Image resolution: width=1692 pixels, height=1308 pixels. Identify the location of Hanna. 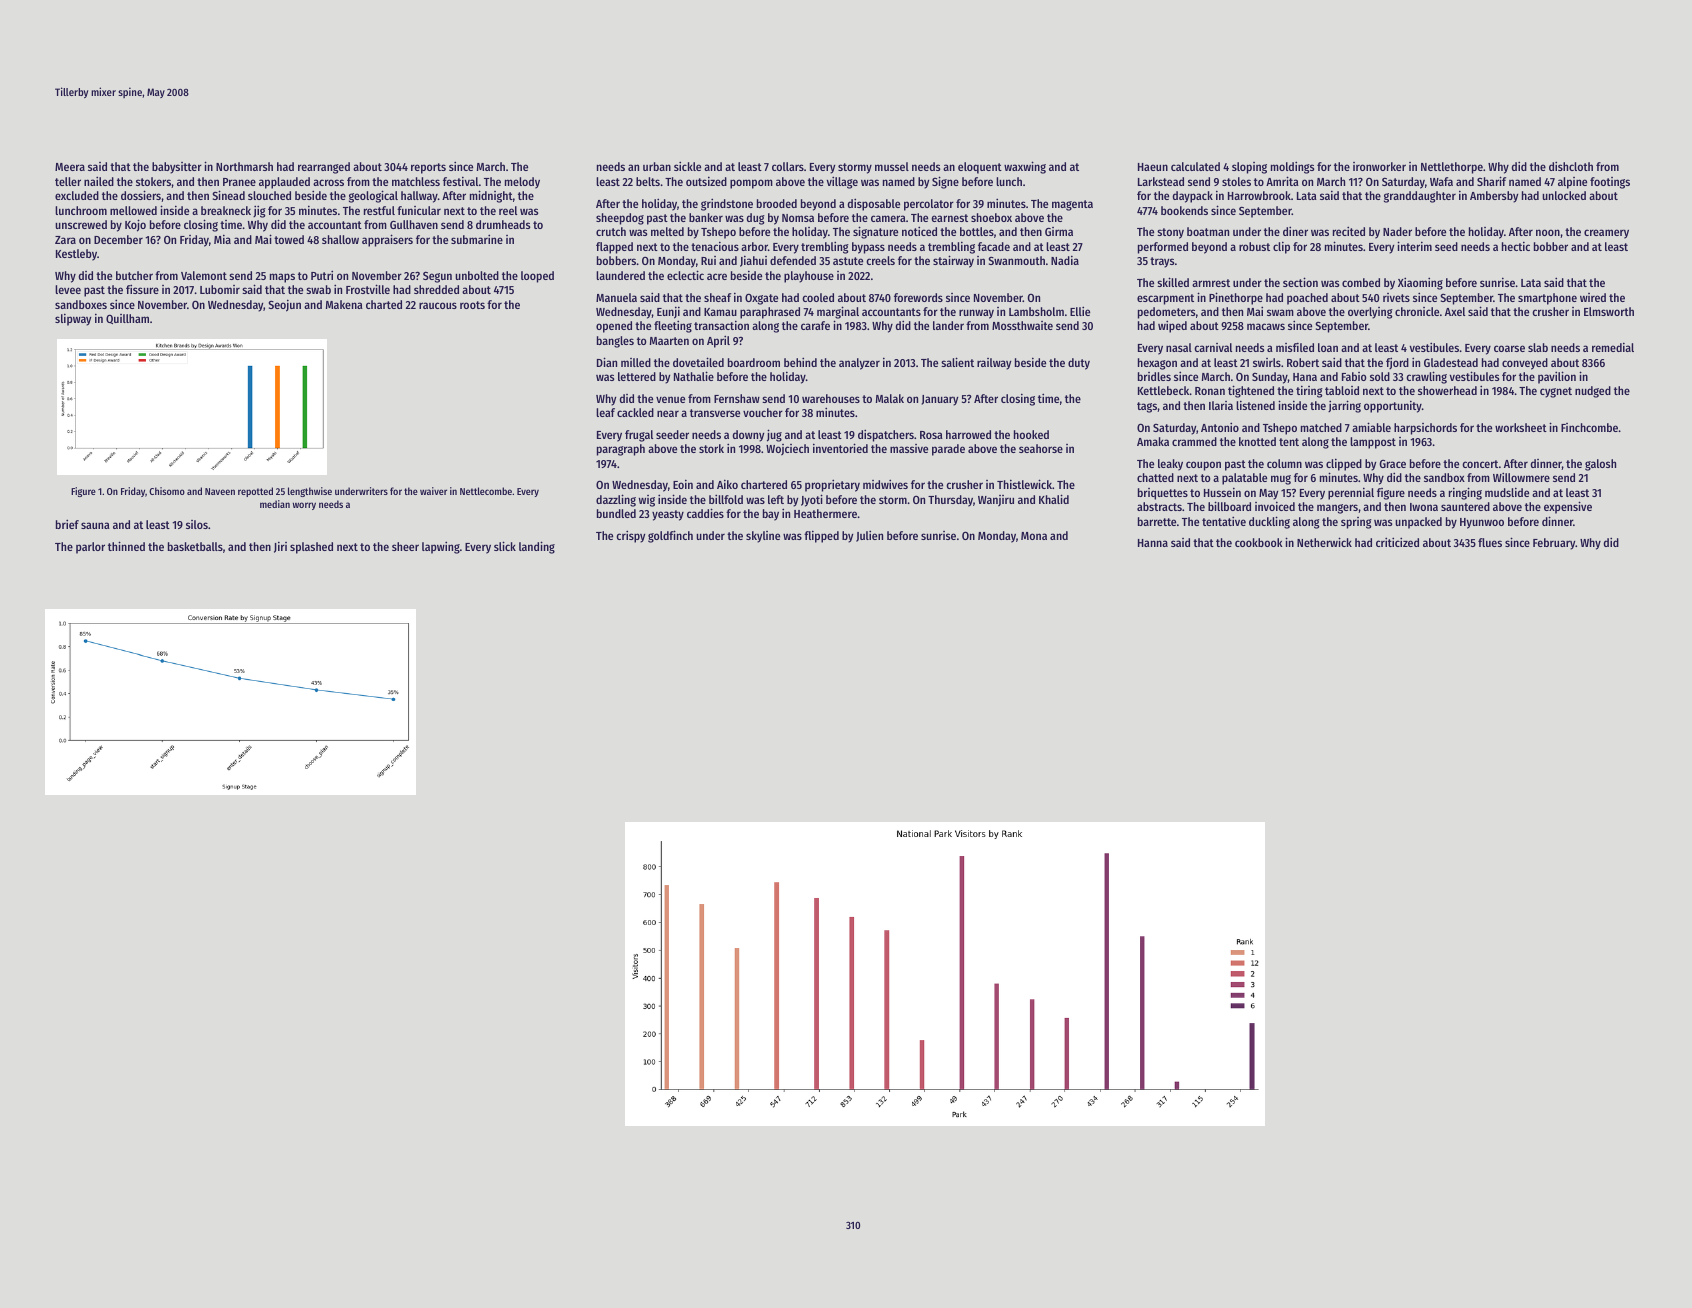
(1153, 543).
